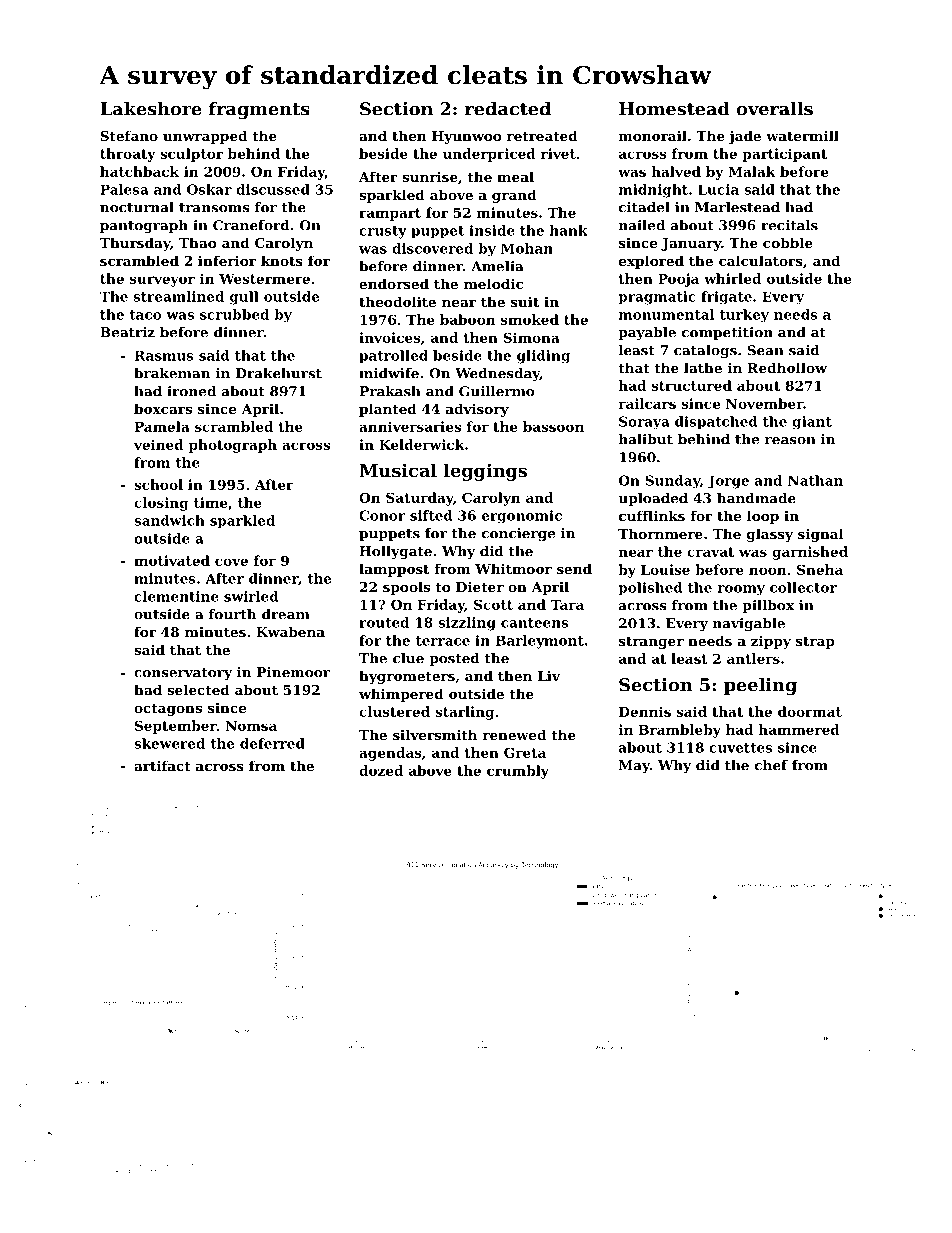  I want to click on advisory, so click(477, 410).
